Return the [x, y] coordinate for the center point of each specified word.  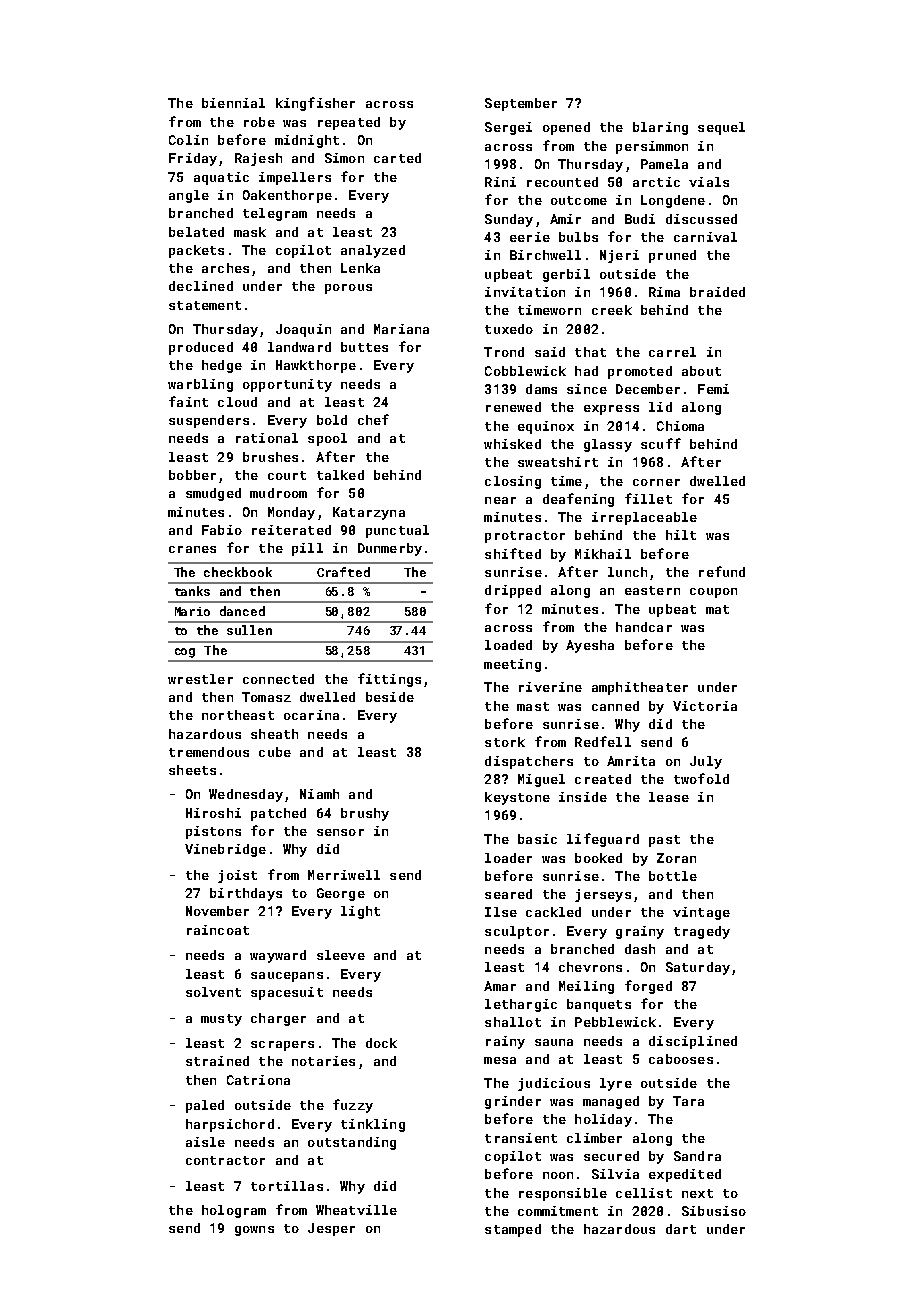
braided [717, 292]
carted [397, 158]
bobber [192, 475]
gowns [254, 1231]
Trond [504, 352]
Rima [664, 292]
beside [390, 697]
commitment [558, 1211]
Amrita [631, 761]
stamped [513, 1230]
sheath [274, 734]
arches [225, 268]
